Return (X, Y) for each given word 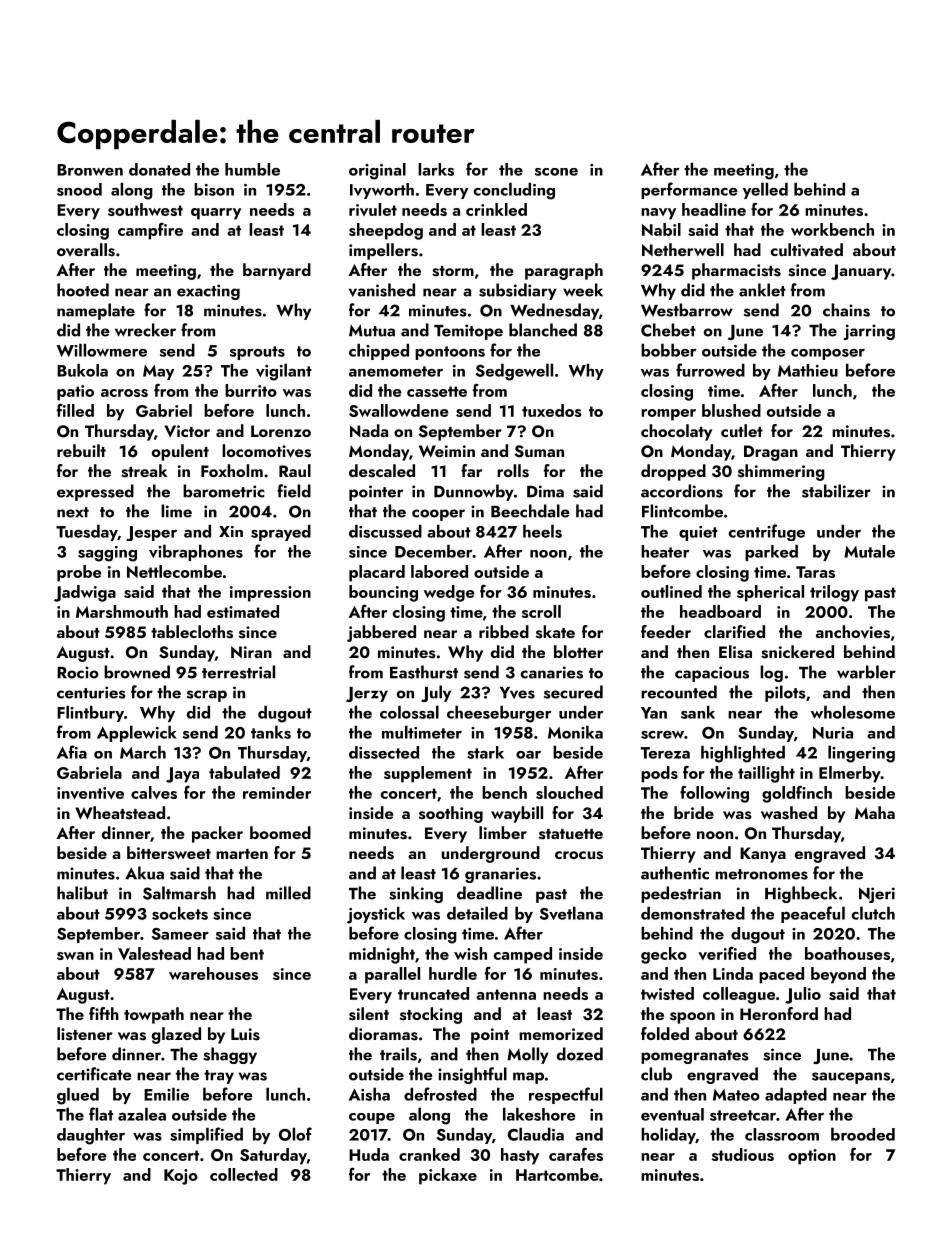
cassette (437, 391)
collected (244, 1174)
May (158, 372)
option (812, 1157)
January (861, 272)
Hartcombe (557, 1174)
